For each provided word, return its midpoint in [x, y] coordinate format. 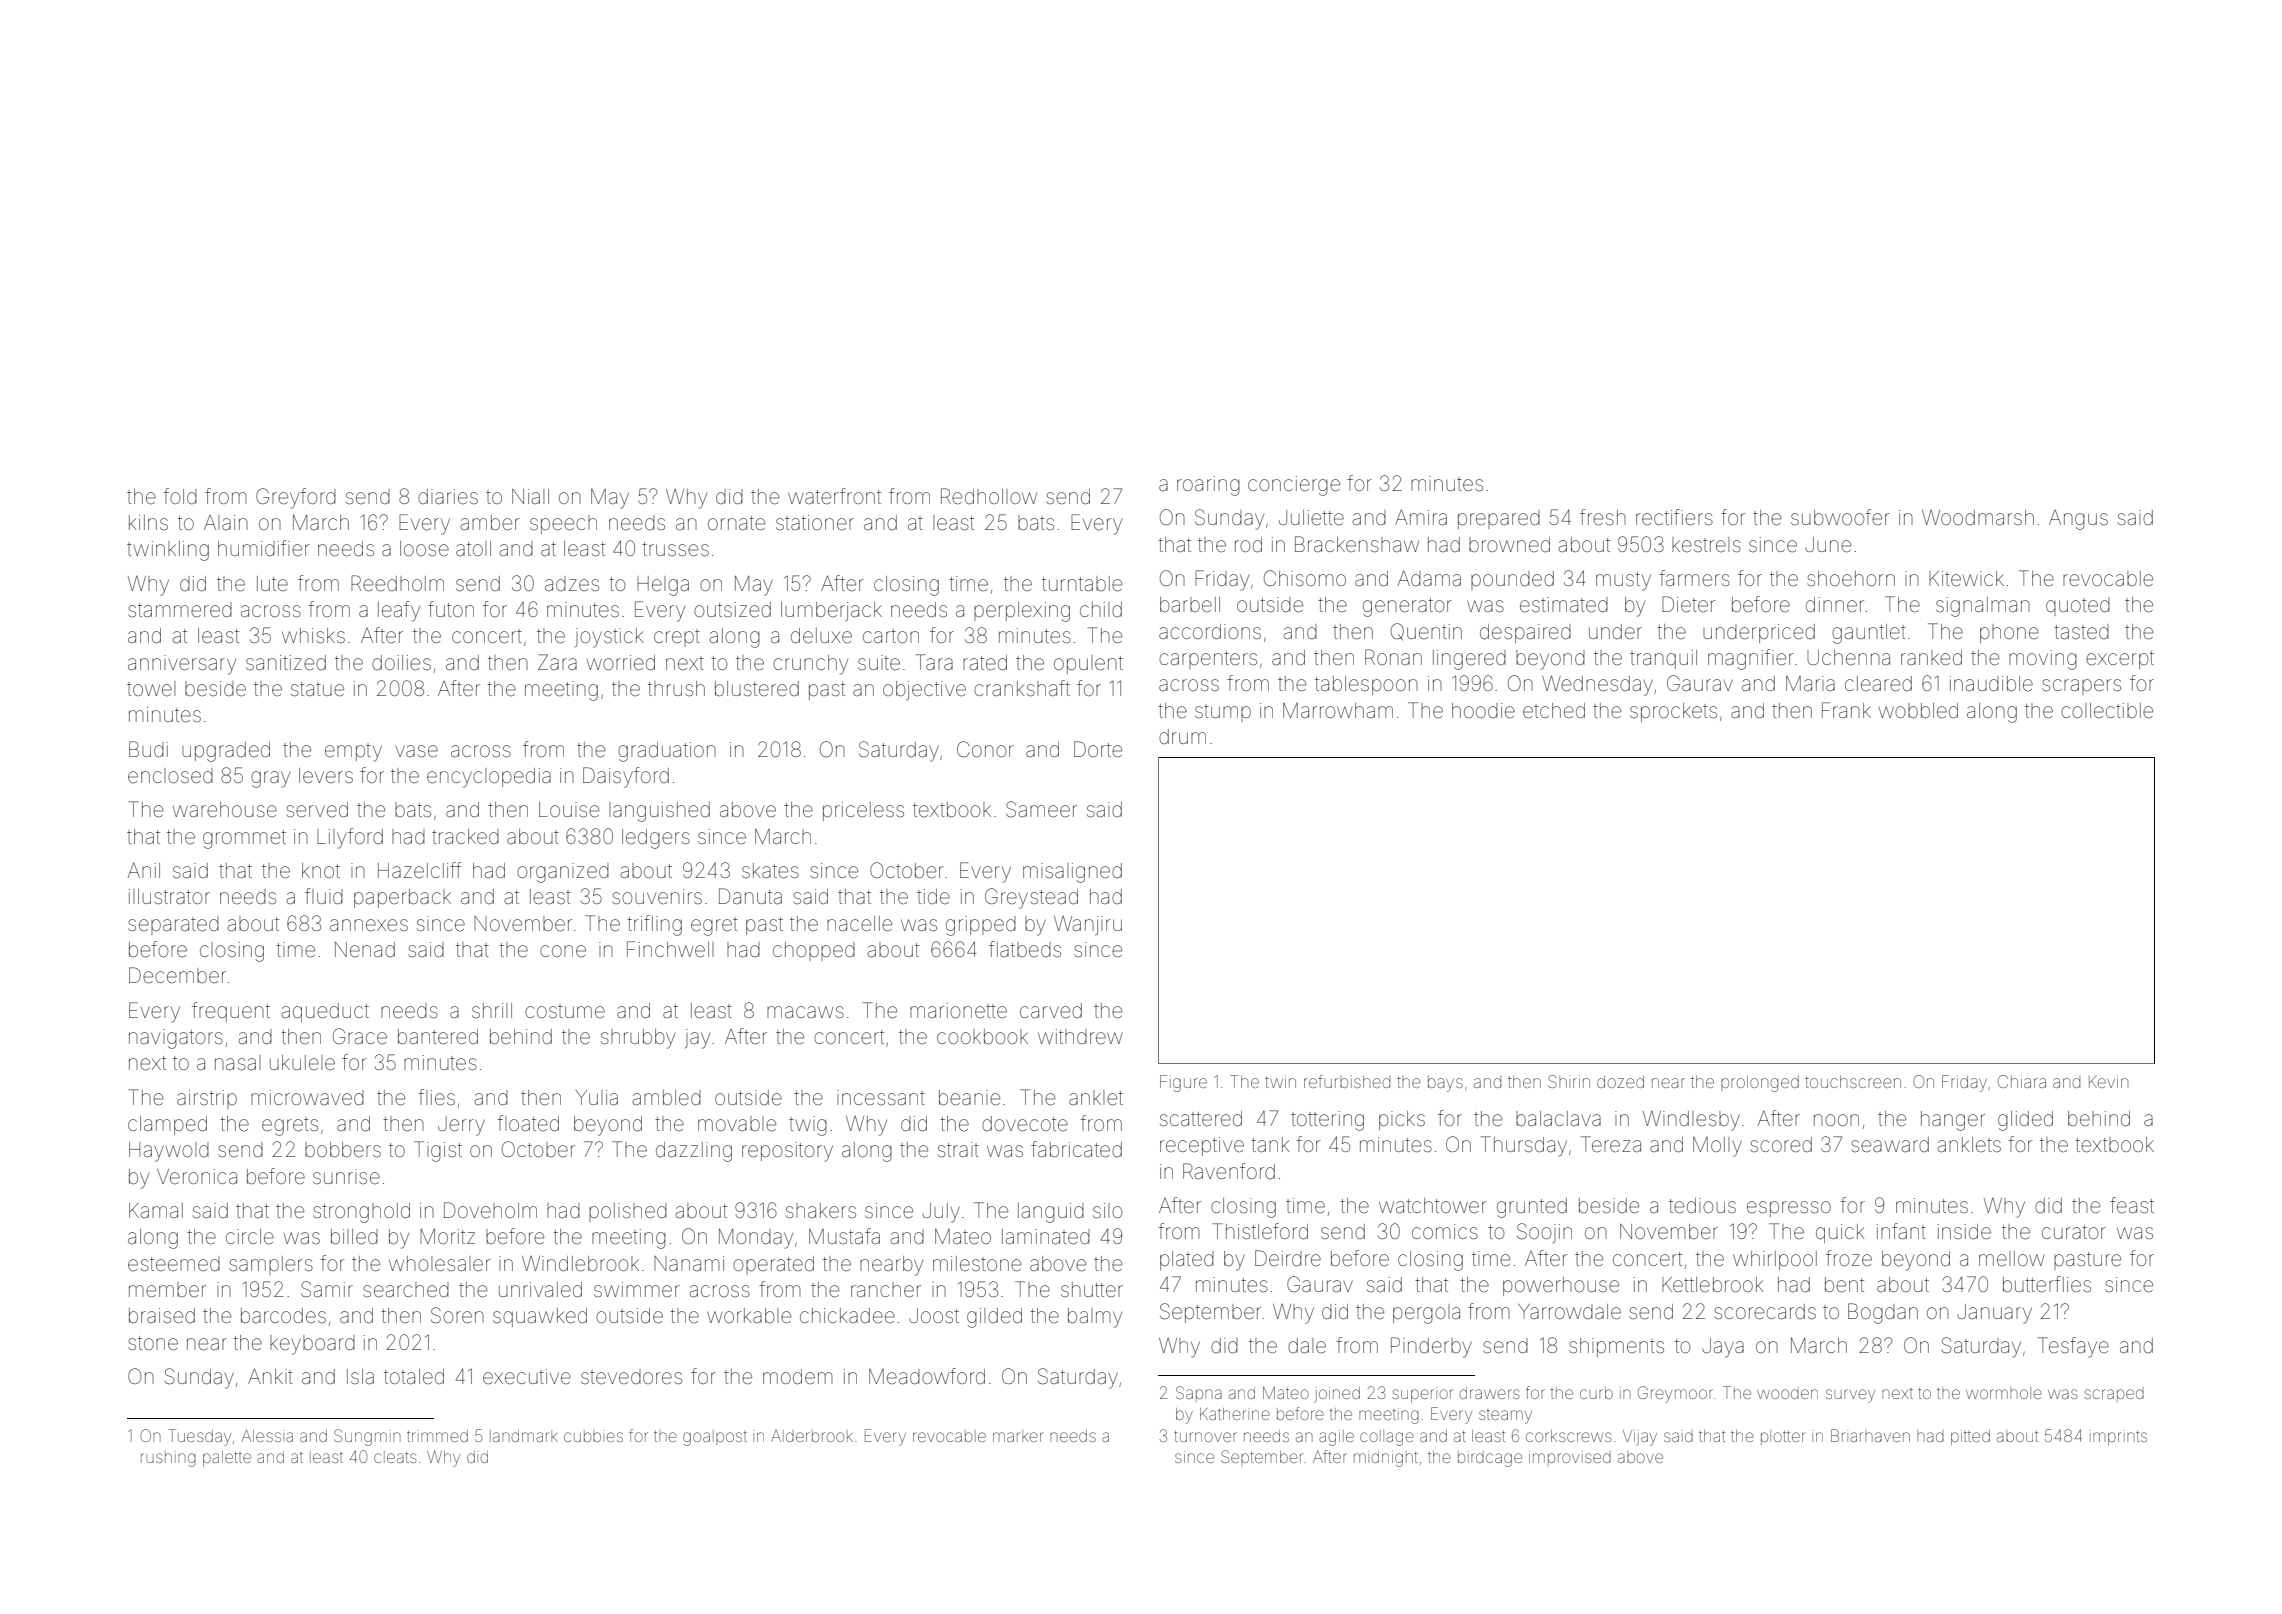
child [1101, 609]
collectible [2107, 711]
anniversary [182, 665]
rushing [168, 1459]
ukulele [302, 1063]
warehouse [225, 810]
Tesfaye [2073, 1347]
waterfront [834, 496]
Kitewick [1966, 579]
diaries [448, 496]
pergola [1426, 1314]
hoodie [1483, 710]
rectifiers [1674, 517]
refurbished [1347, 1081]
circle [250, 1236]
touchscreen [1853, 1081]
